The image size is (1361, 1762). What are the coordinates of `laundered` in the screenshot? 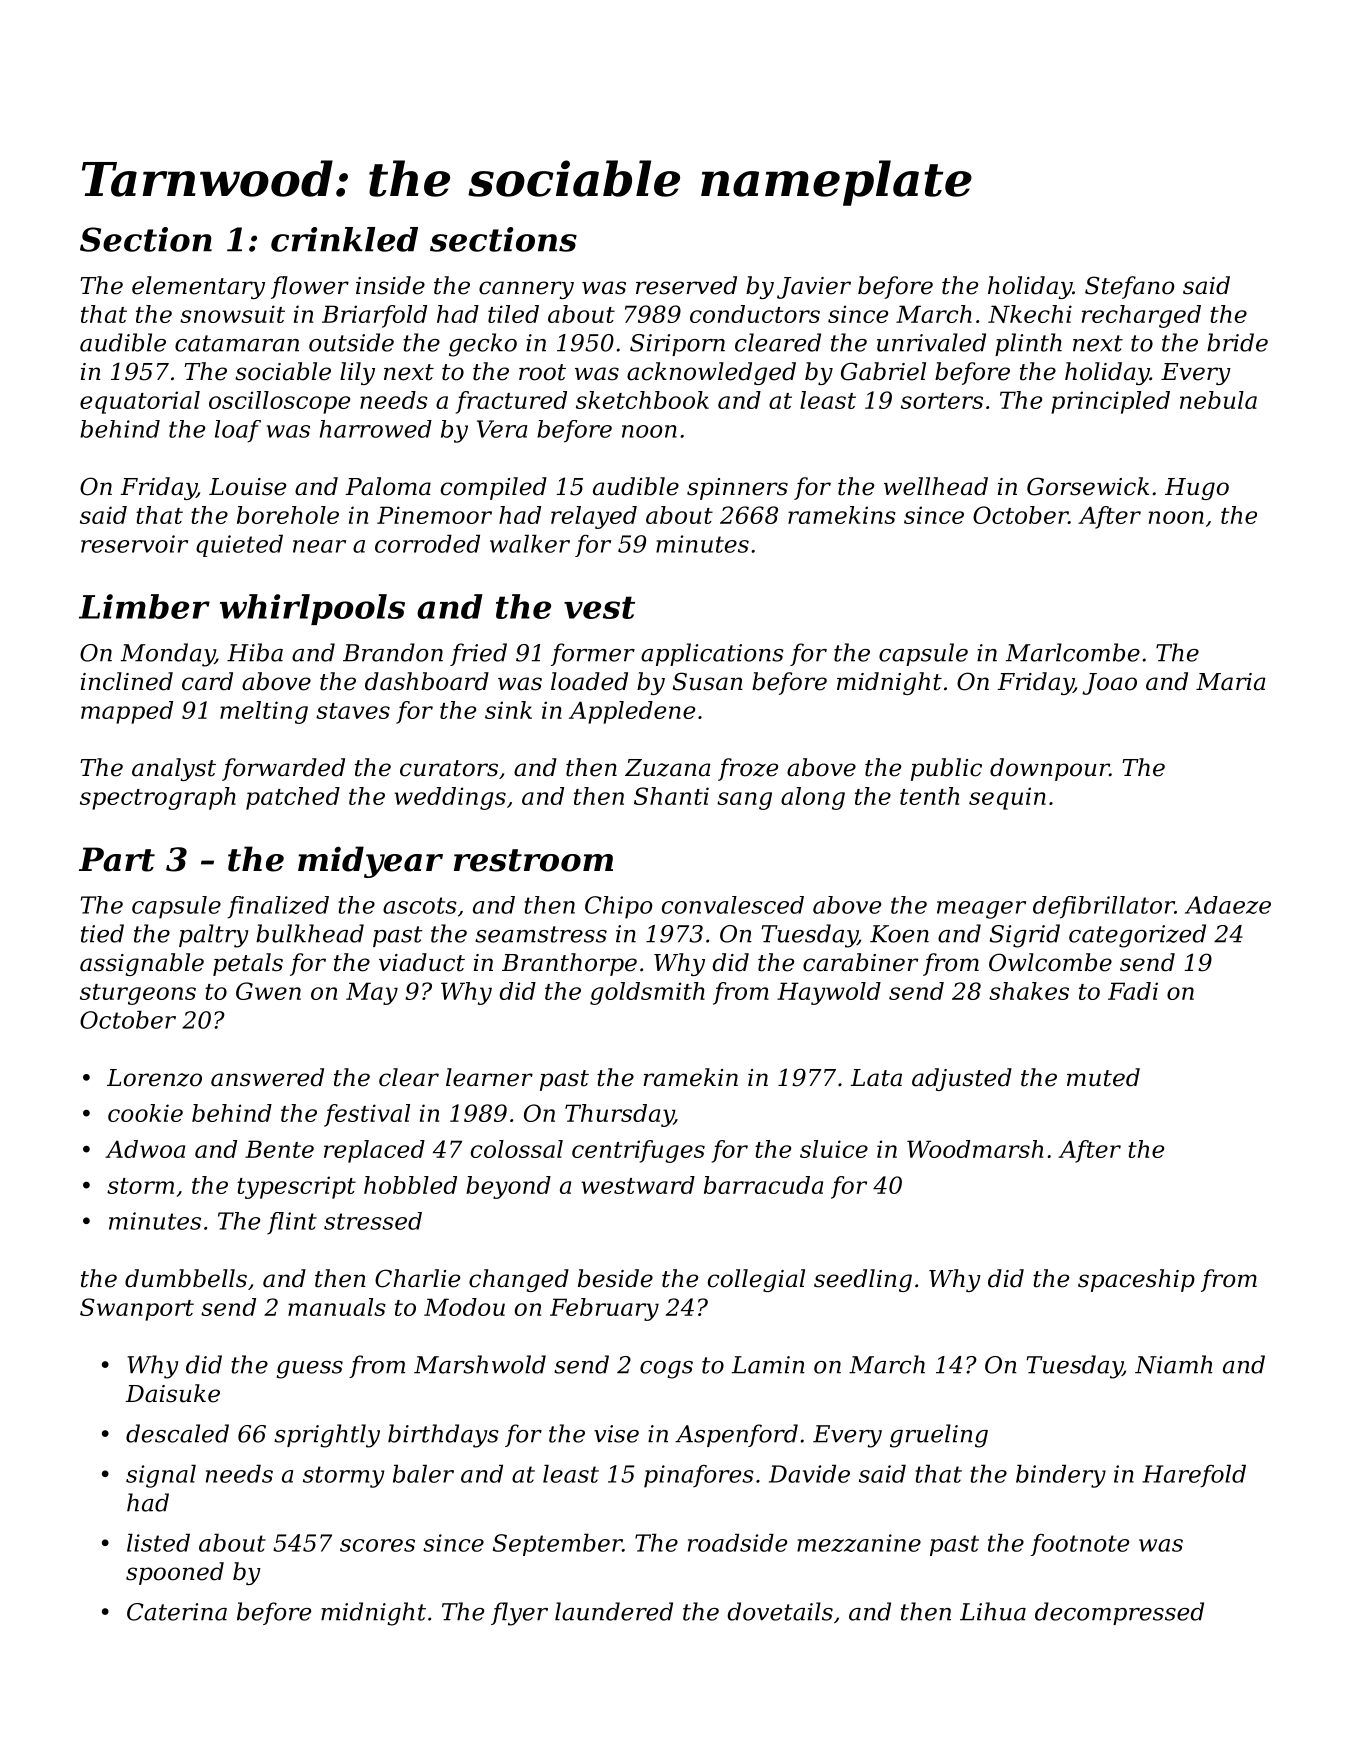 It's located at (614, 1611).
